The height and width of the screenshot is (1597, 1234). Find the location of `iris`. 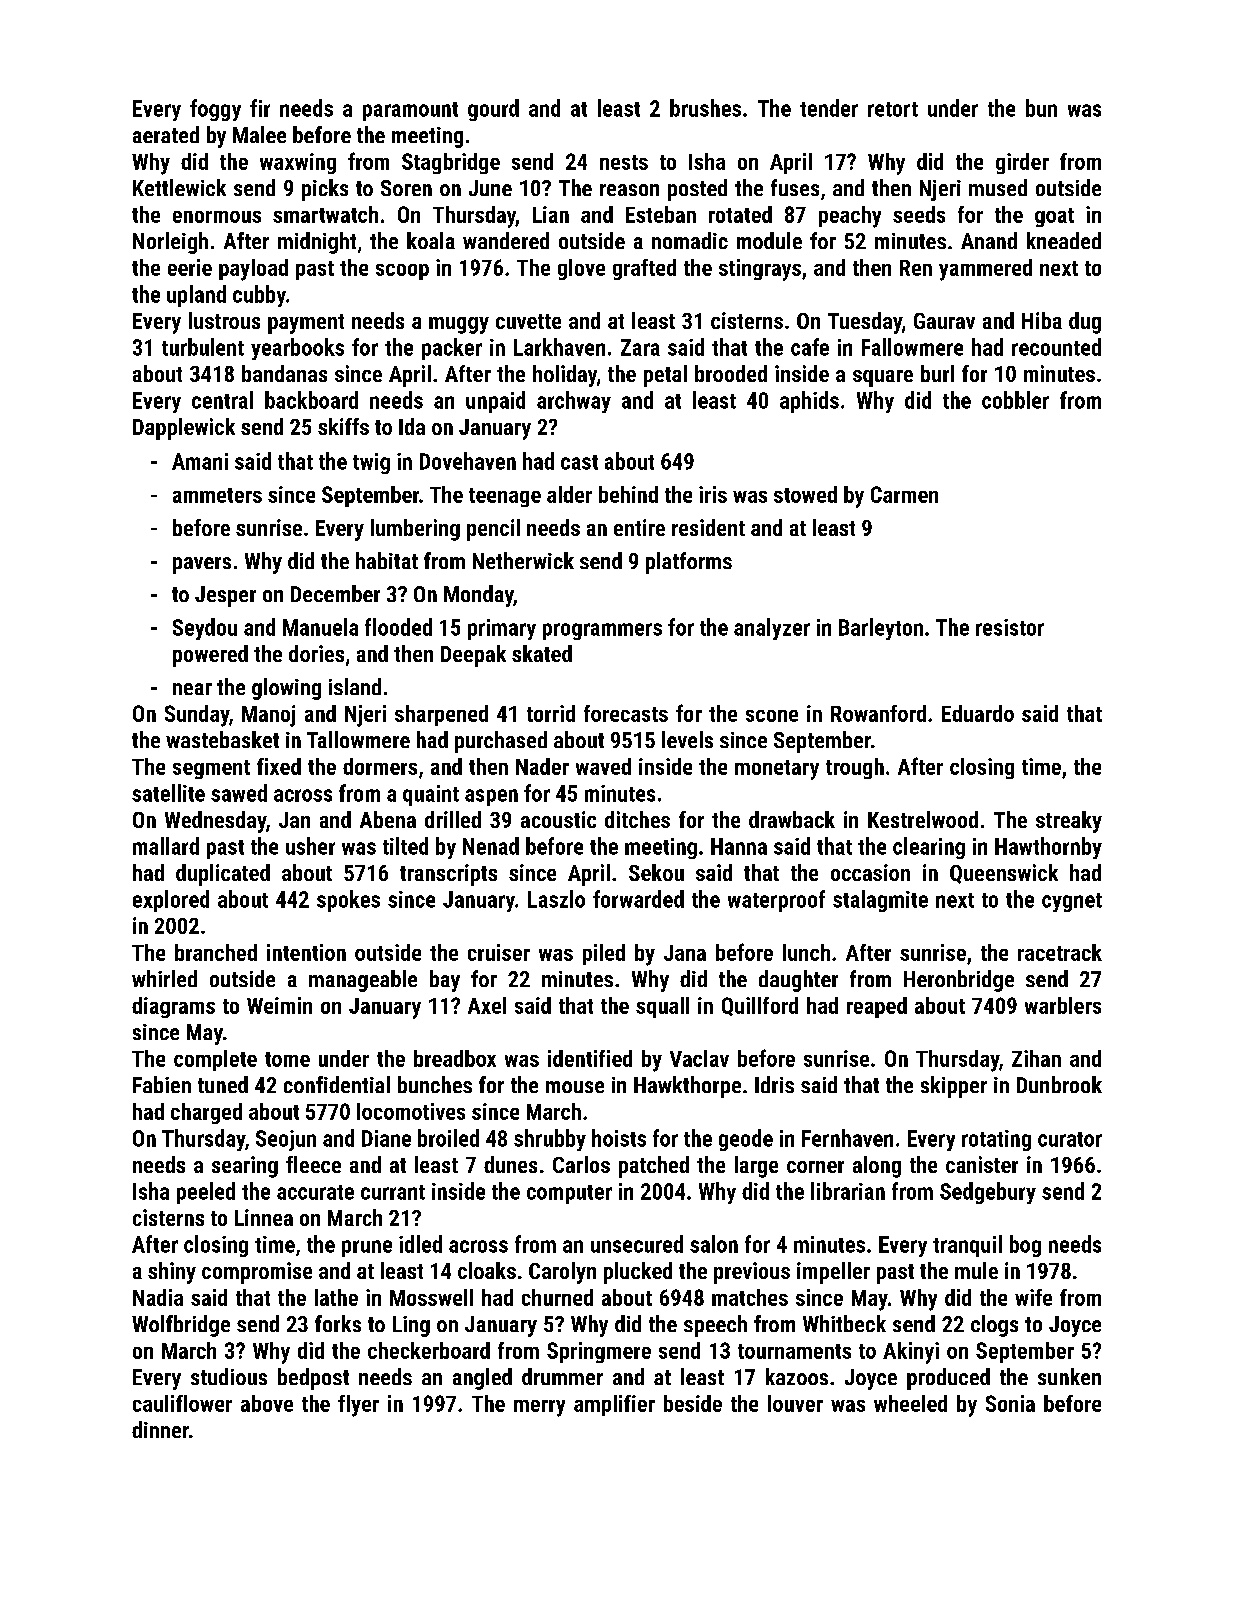

iris is located at coordinates (713, 494).
